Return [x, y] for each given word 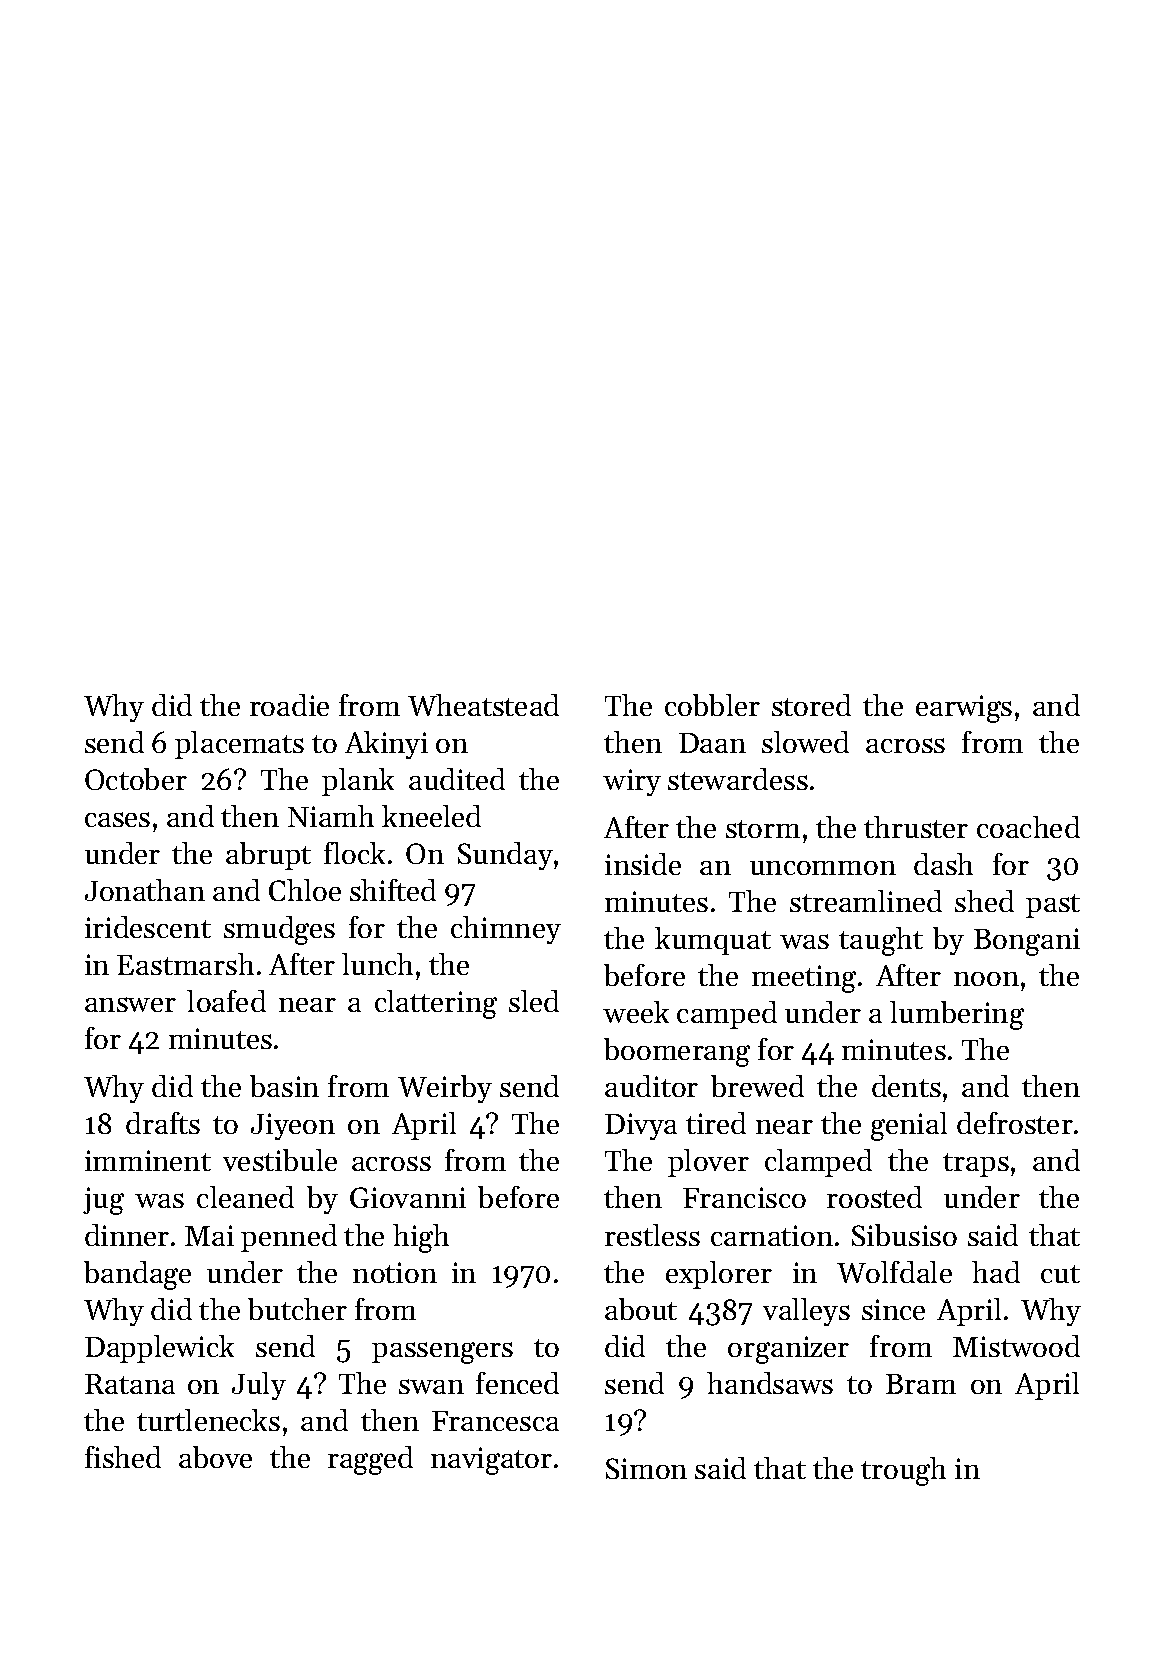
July [259, 1386]
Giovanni [408, 1197]
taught [881, 941]
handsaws [770, 1383]
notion [395, 1272]
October [136, 779]
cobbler [712, 705]
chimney [506, 930]
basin [284, 1086]
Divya [641, 1126]
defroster [1015, 1123]
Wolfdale [894, 1272]
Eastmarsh [185, 964]
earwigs [964, 709]
